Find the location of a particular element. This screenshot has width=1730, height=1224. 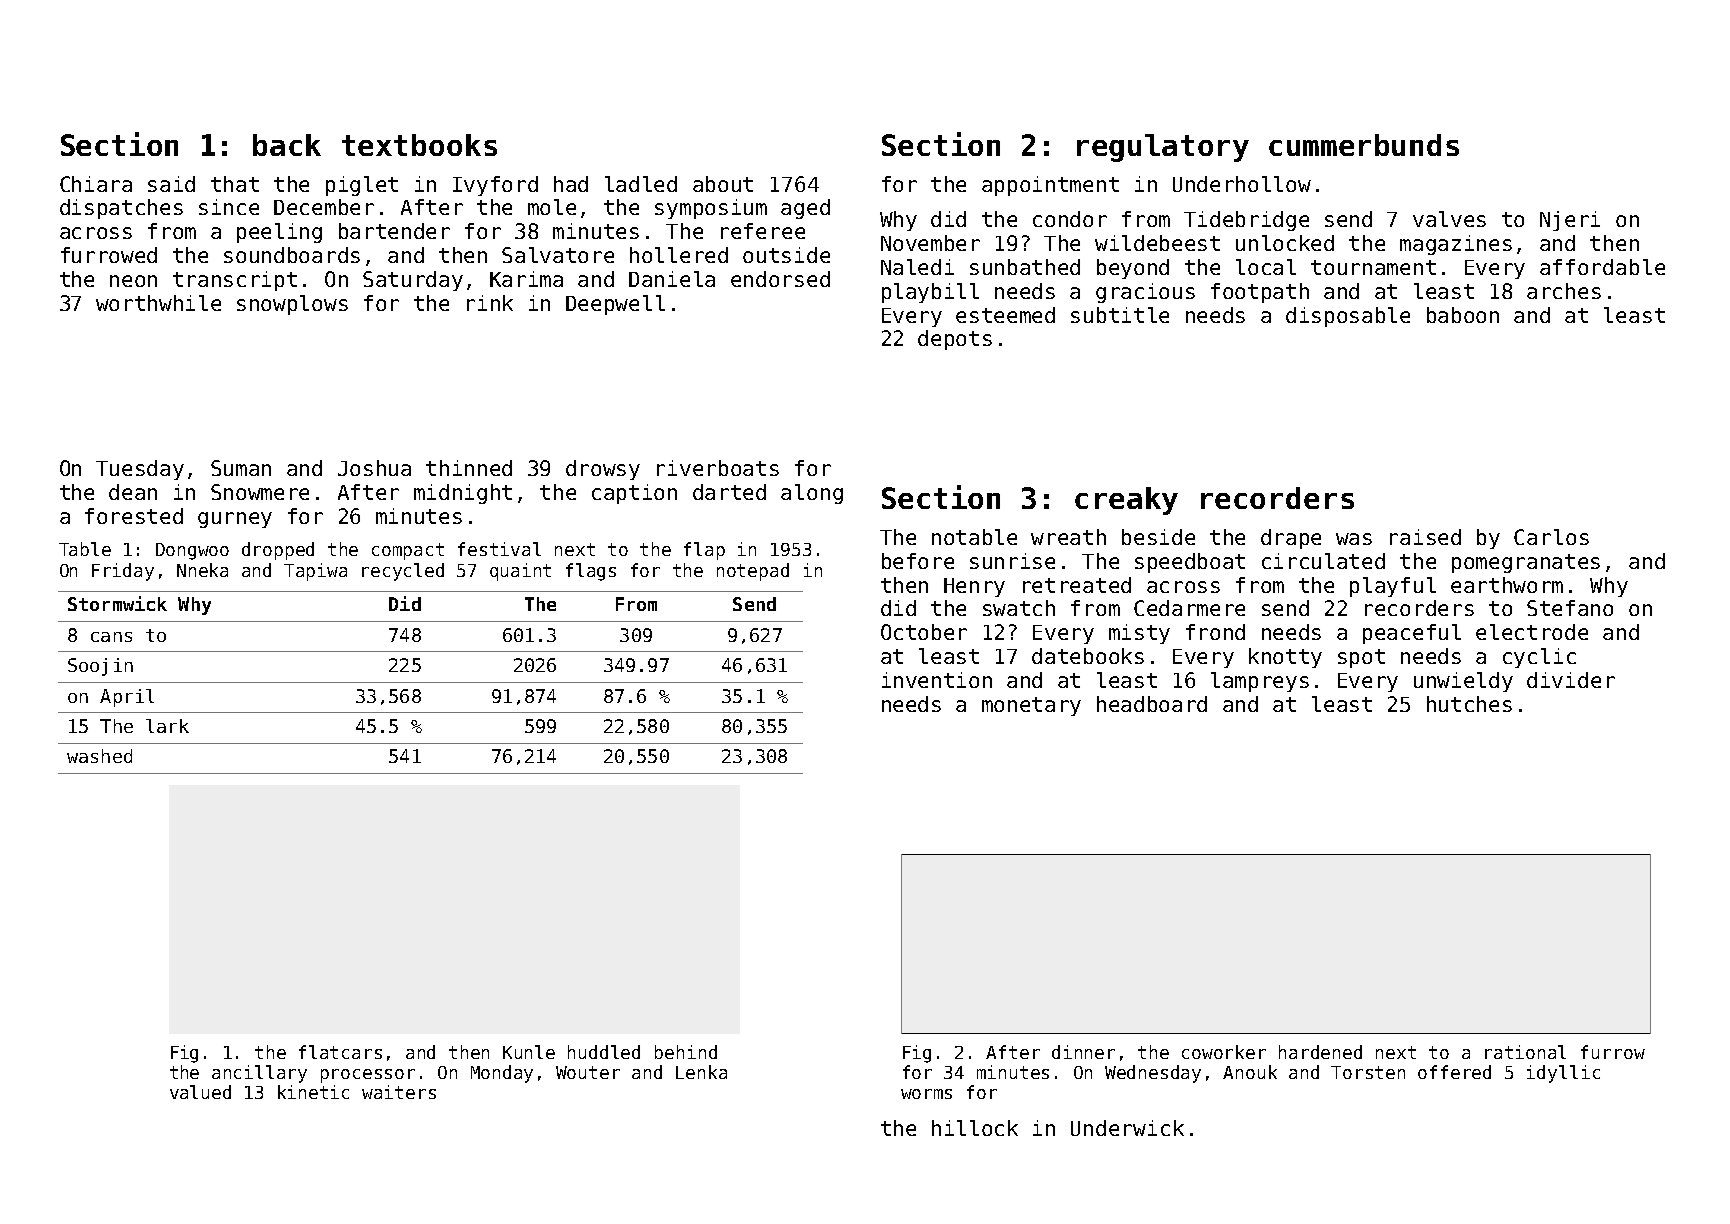

invention is located at coordinates (937, 680).
